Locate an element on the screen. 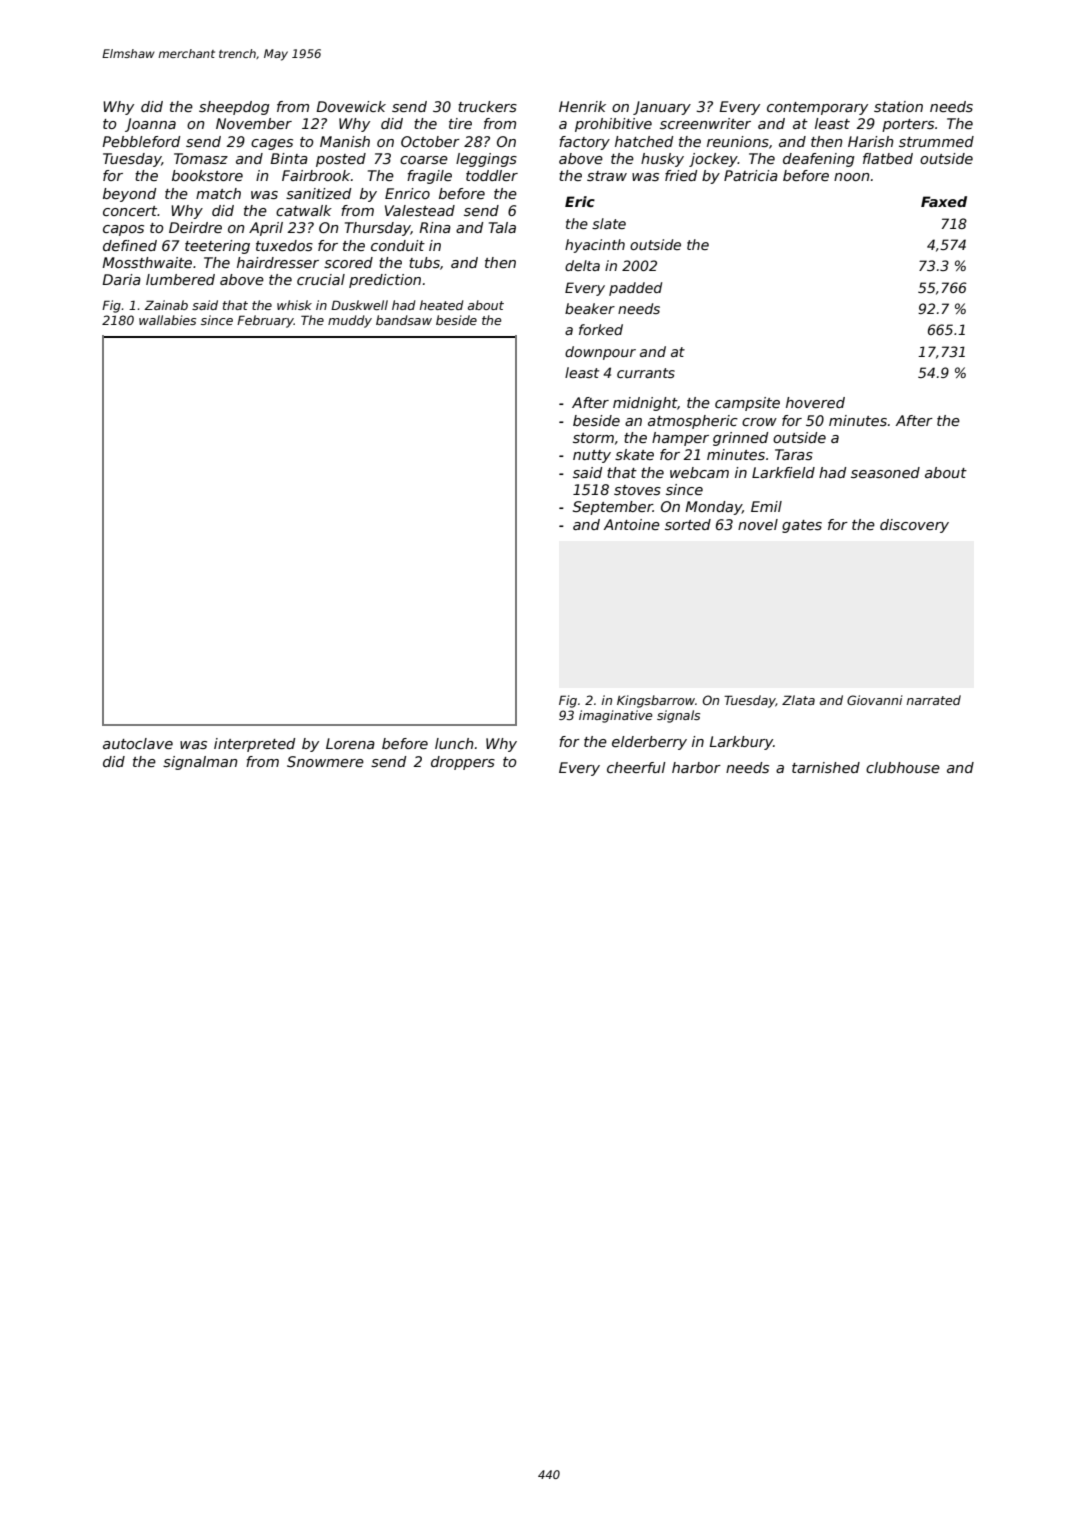 This screenshot has width=1076, height=1522. narrated is located at coordinates (934, 700).
